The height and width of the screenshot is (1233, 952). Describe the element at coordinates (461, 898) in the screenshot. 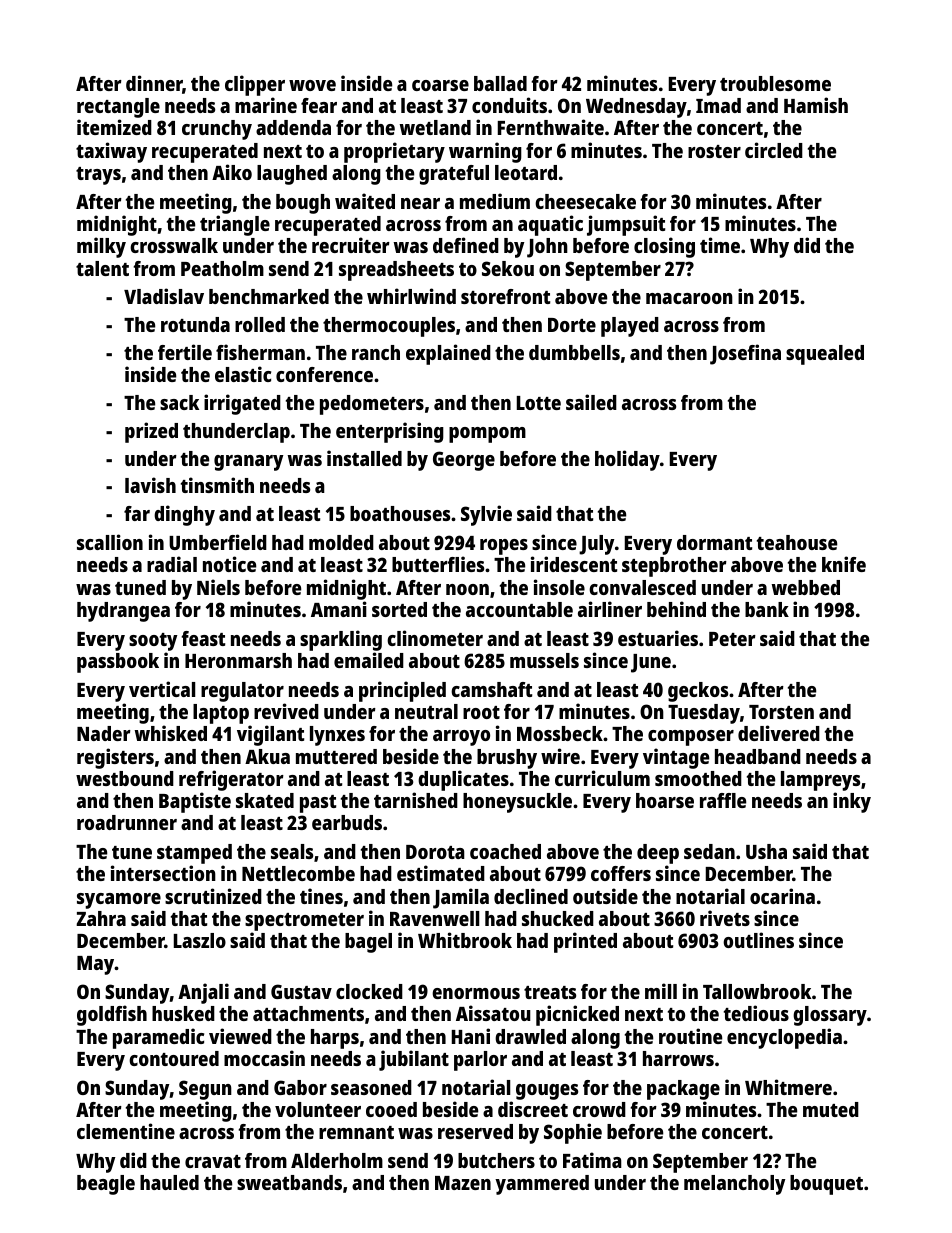

I see `Jamila` at that location.
